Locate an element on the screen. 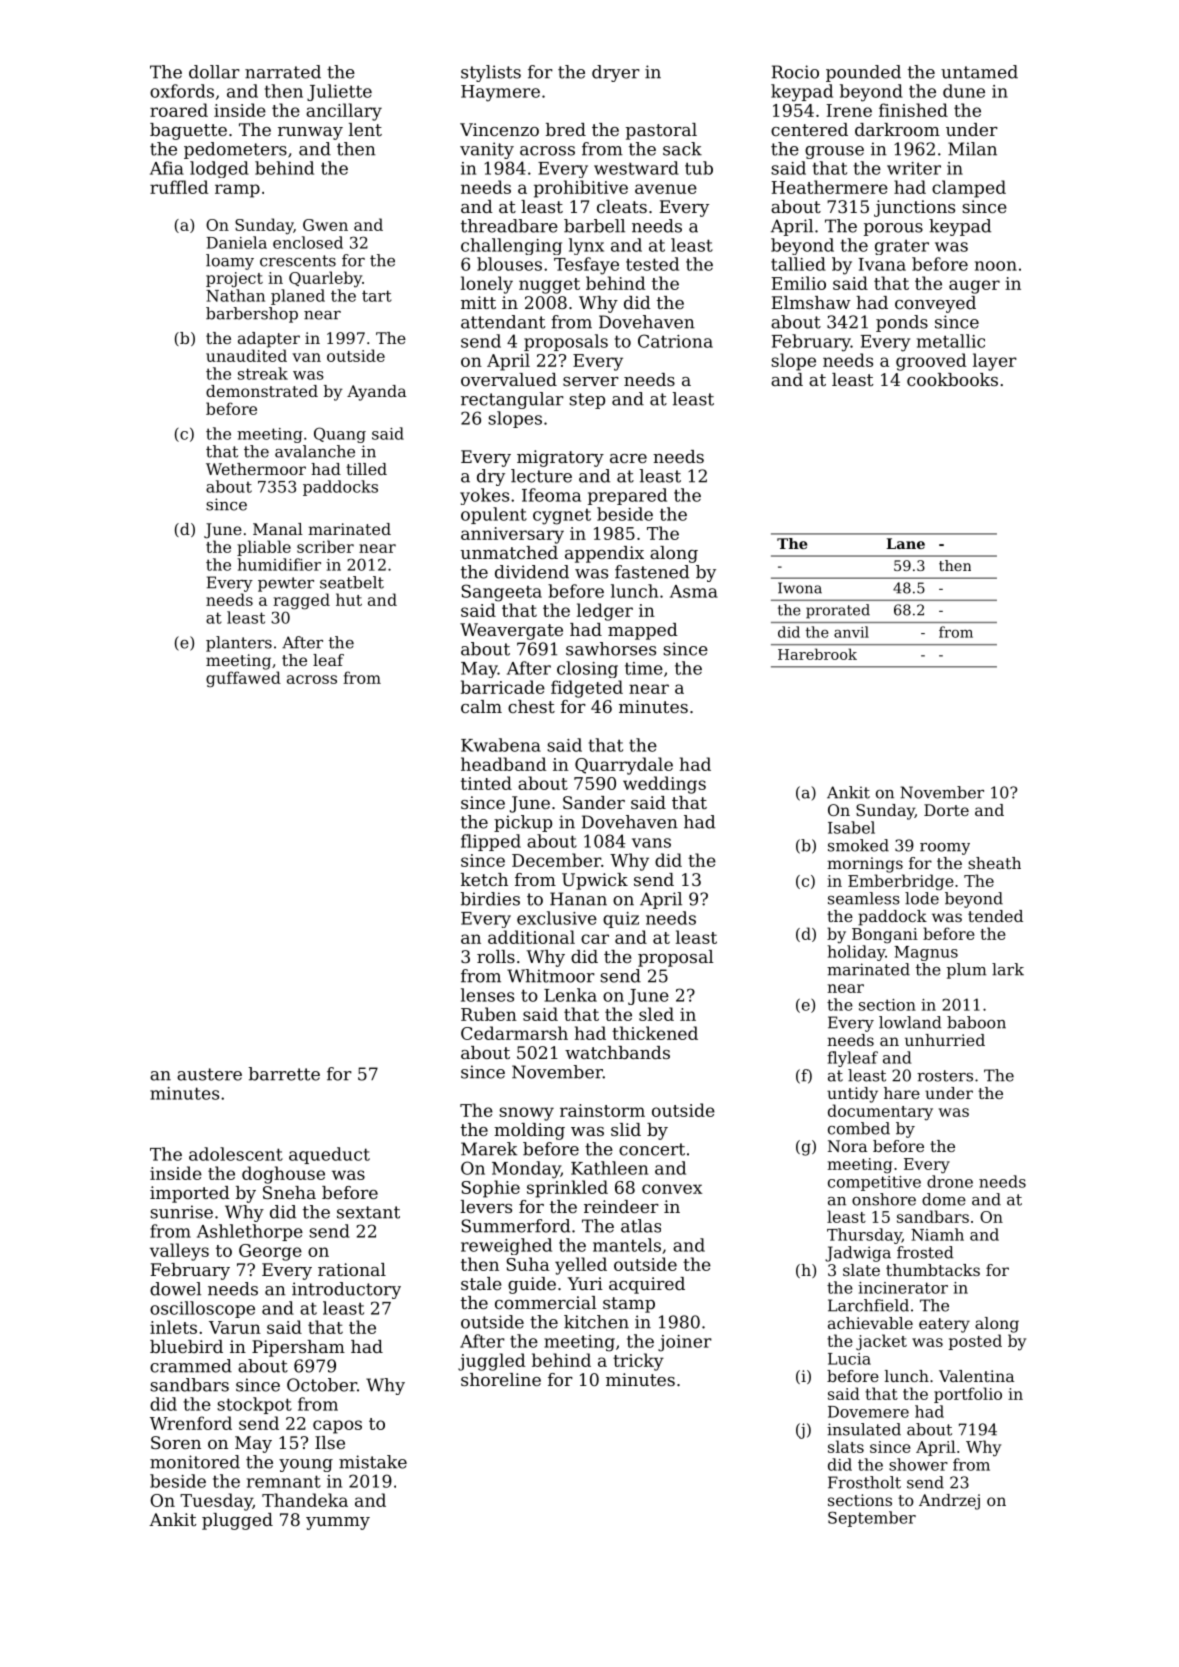 This screenshot has height=1667, width=1179. plugged is located at coordinates (237, 1521).
